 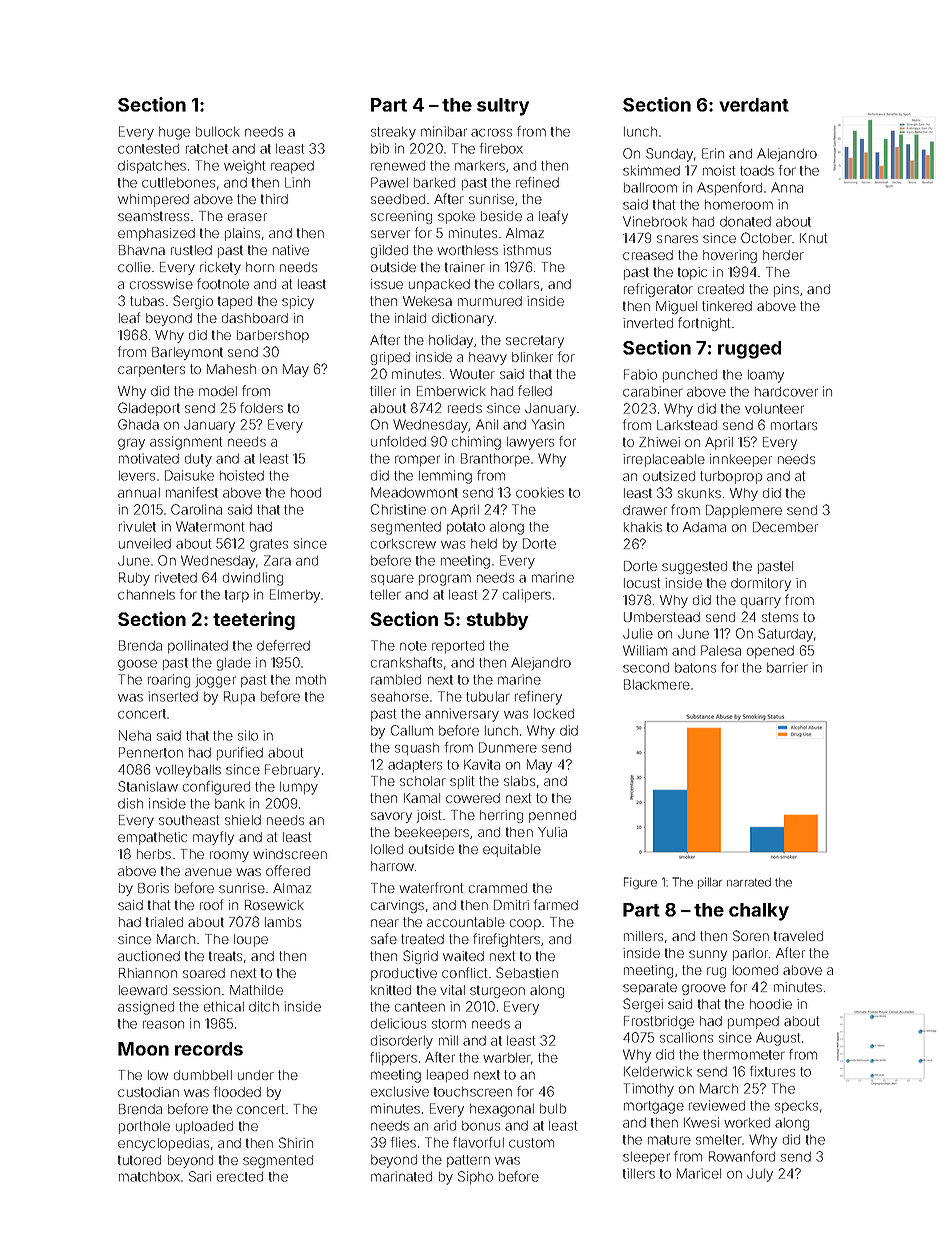 I want to click on dispatches, so click(x=152, y=166).
